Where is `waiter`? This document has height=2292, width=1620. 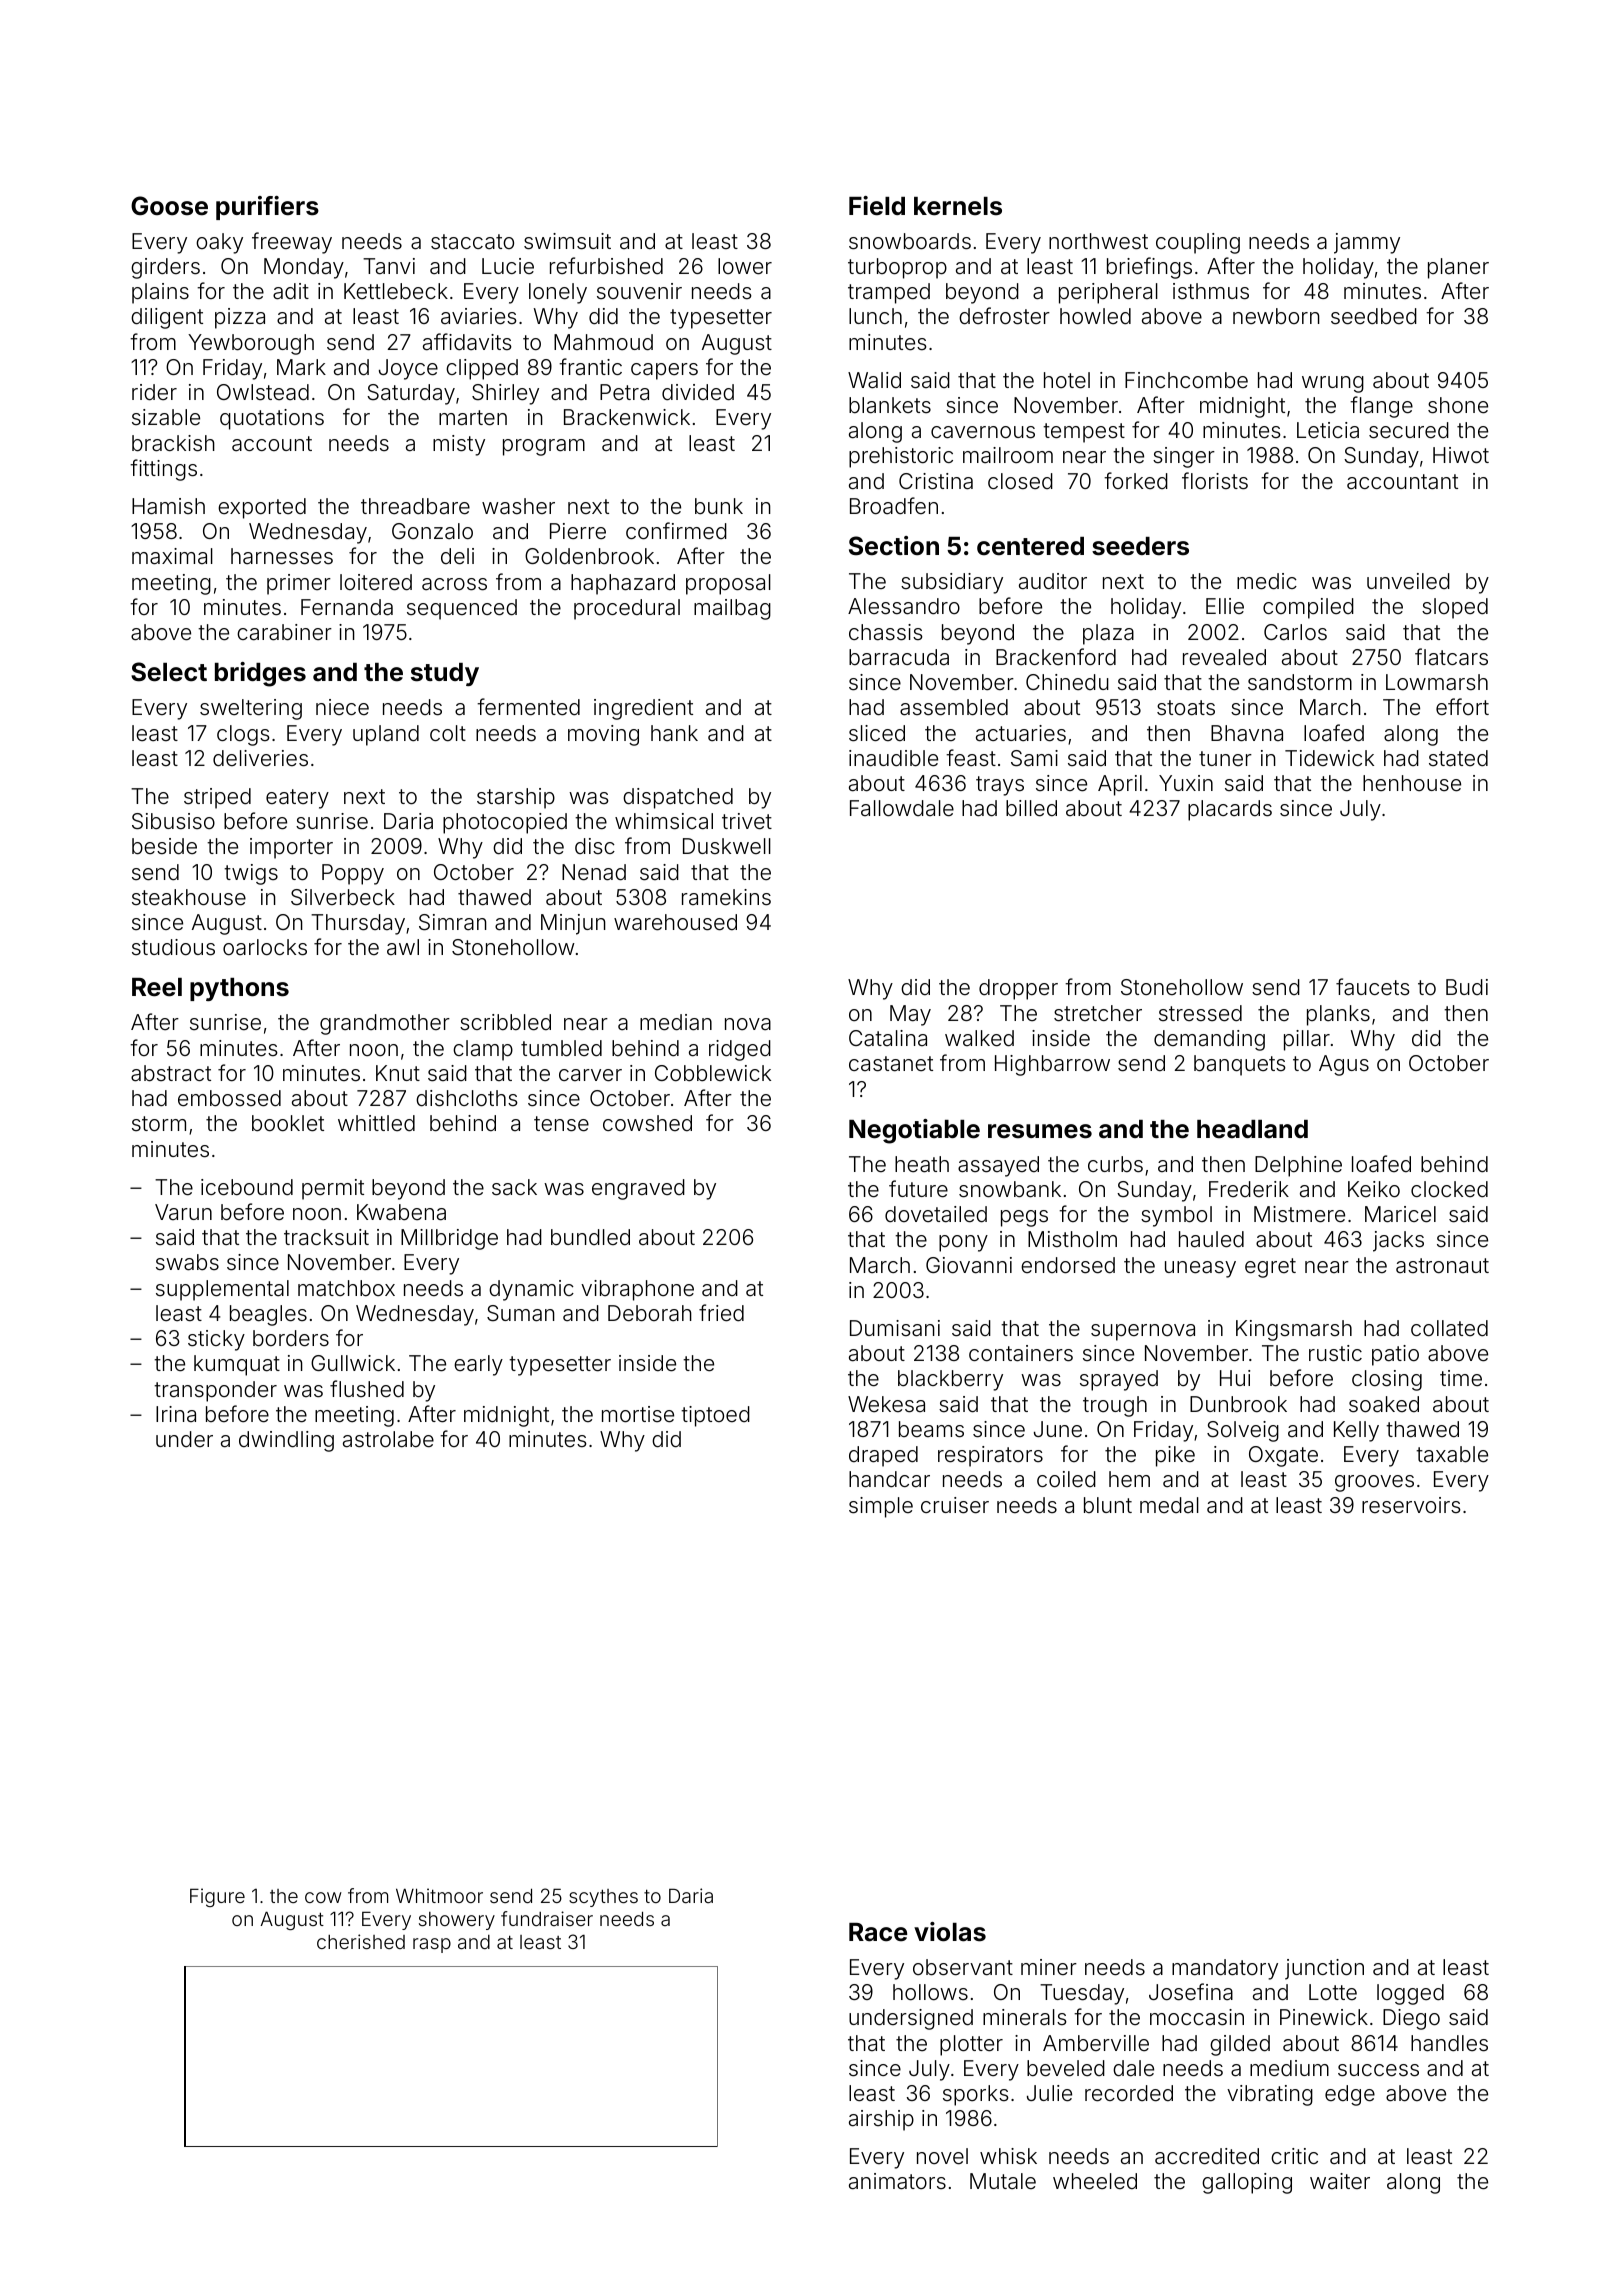
waiter is located at coordinates (1340, 2181).
